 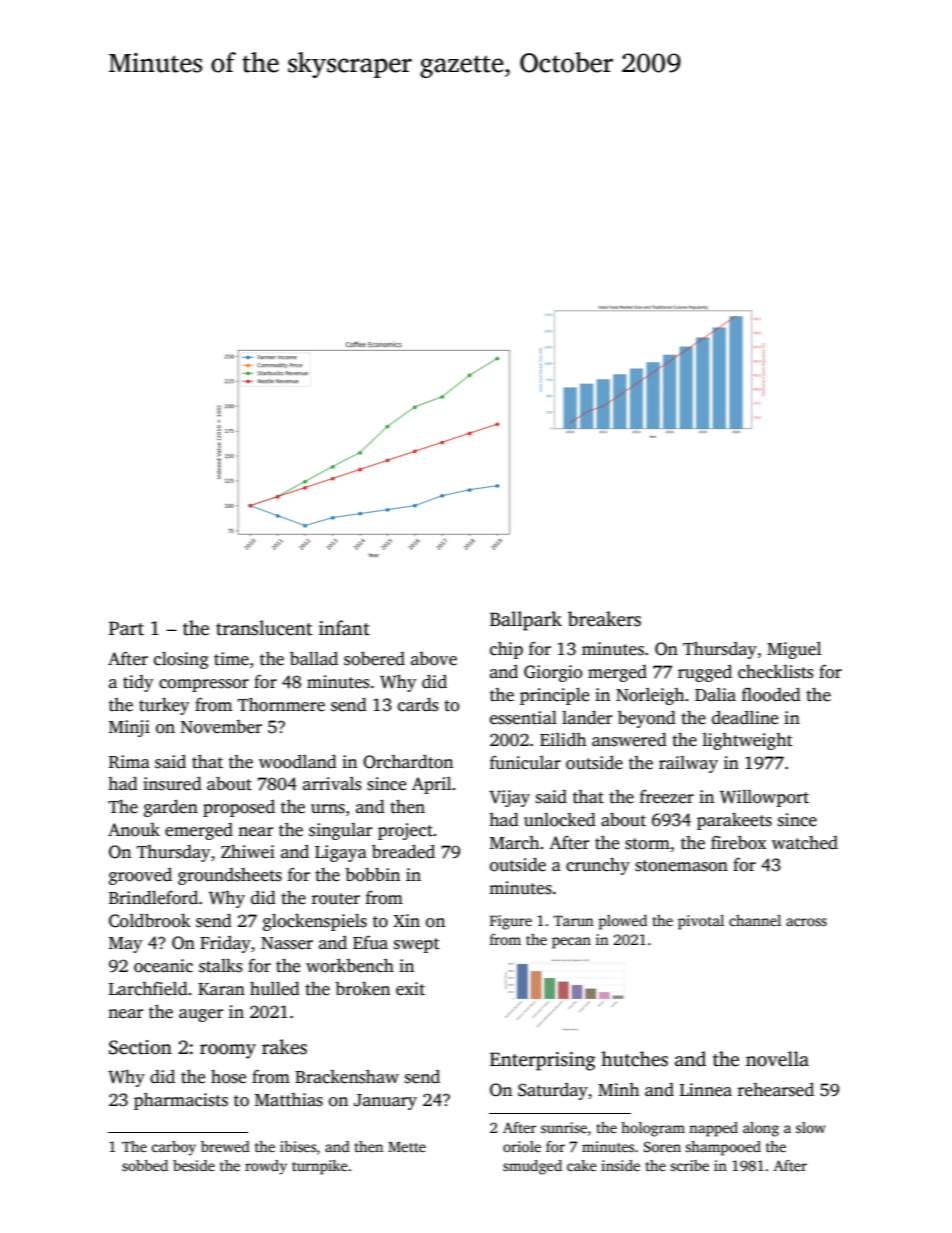 I want to click on exit, so click(x=410, y=989).
